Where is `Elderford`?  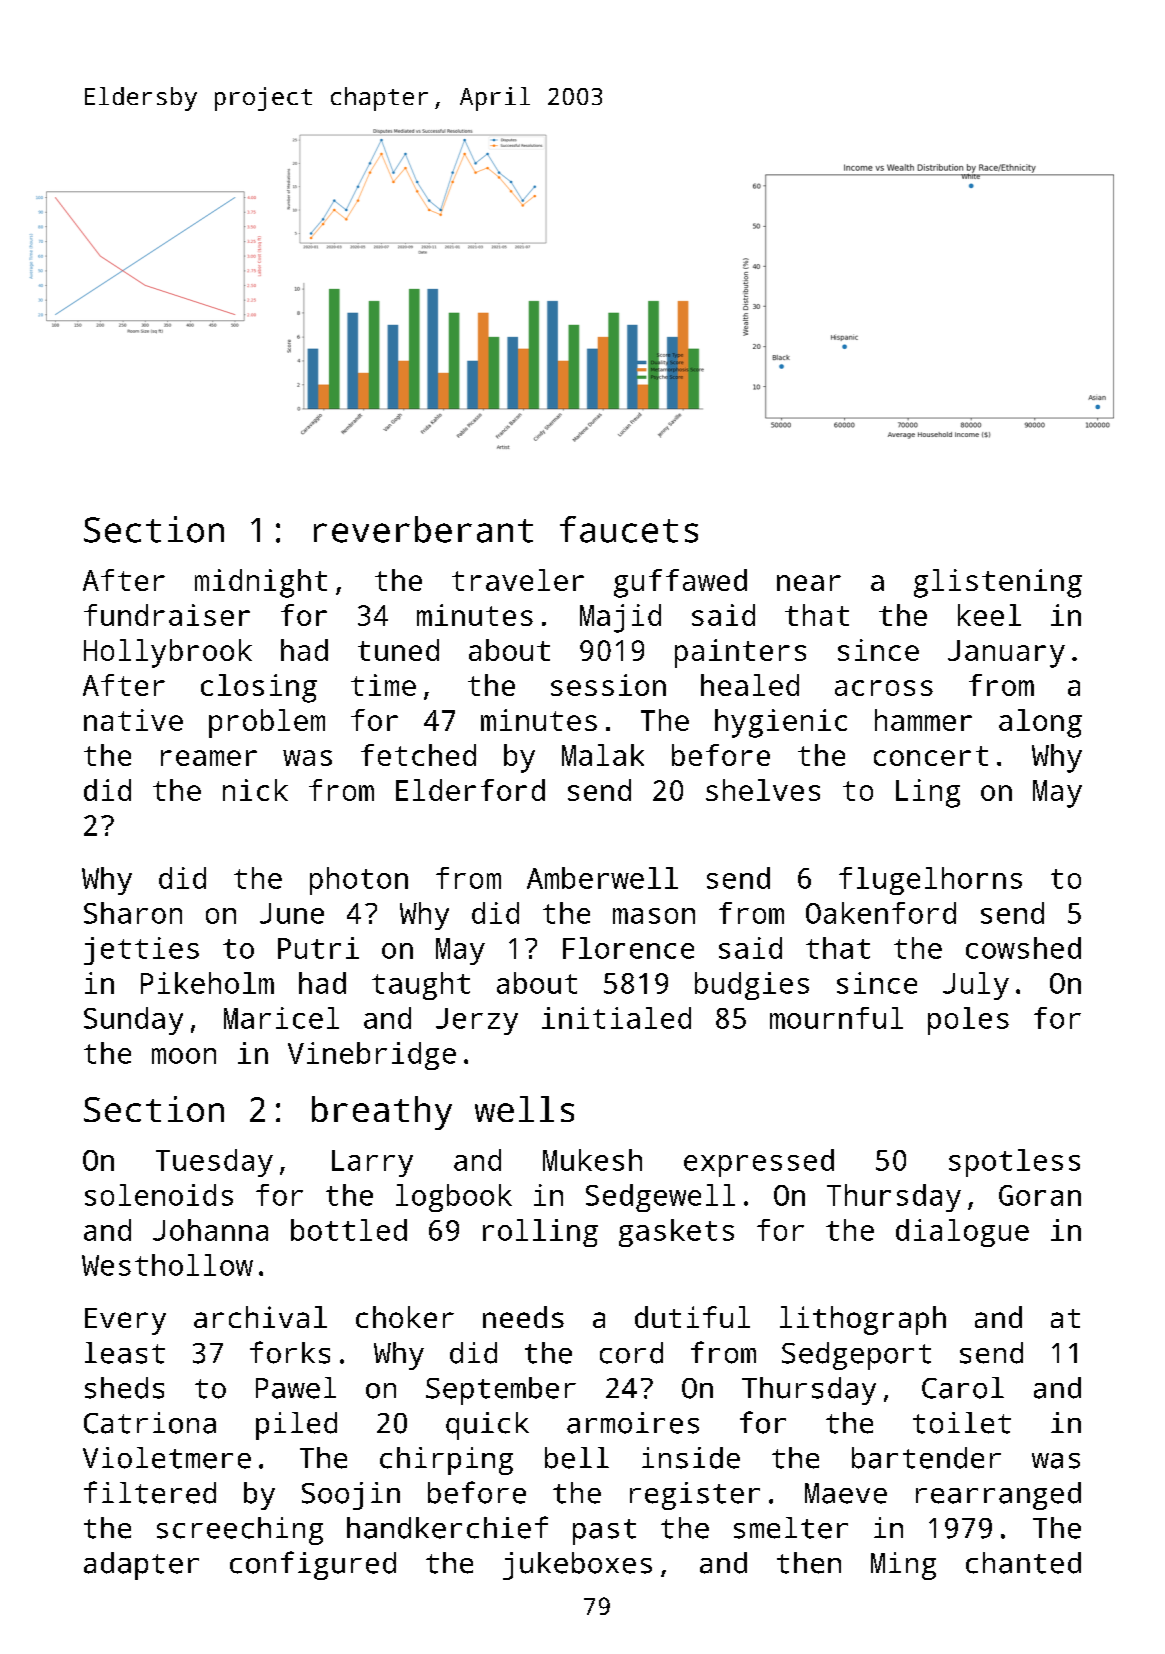
Elderford is located at coordinates (470, 790).
